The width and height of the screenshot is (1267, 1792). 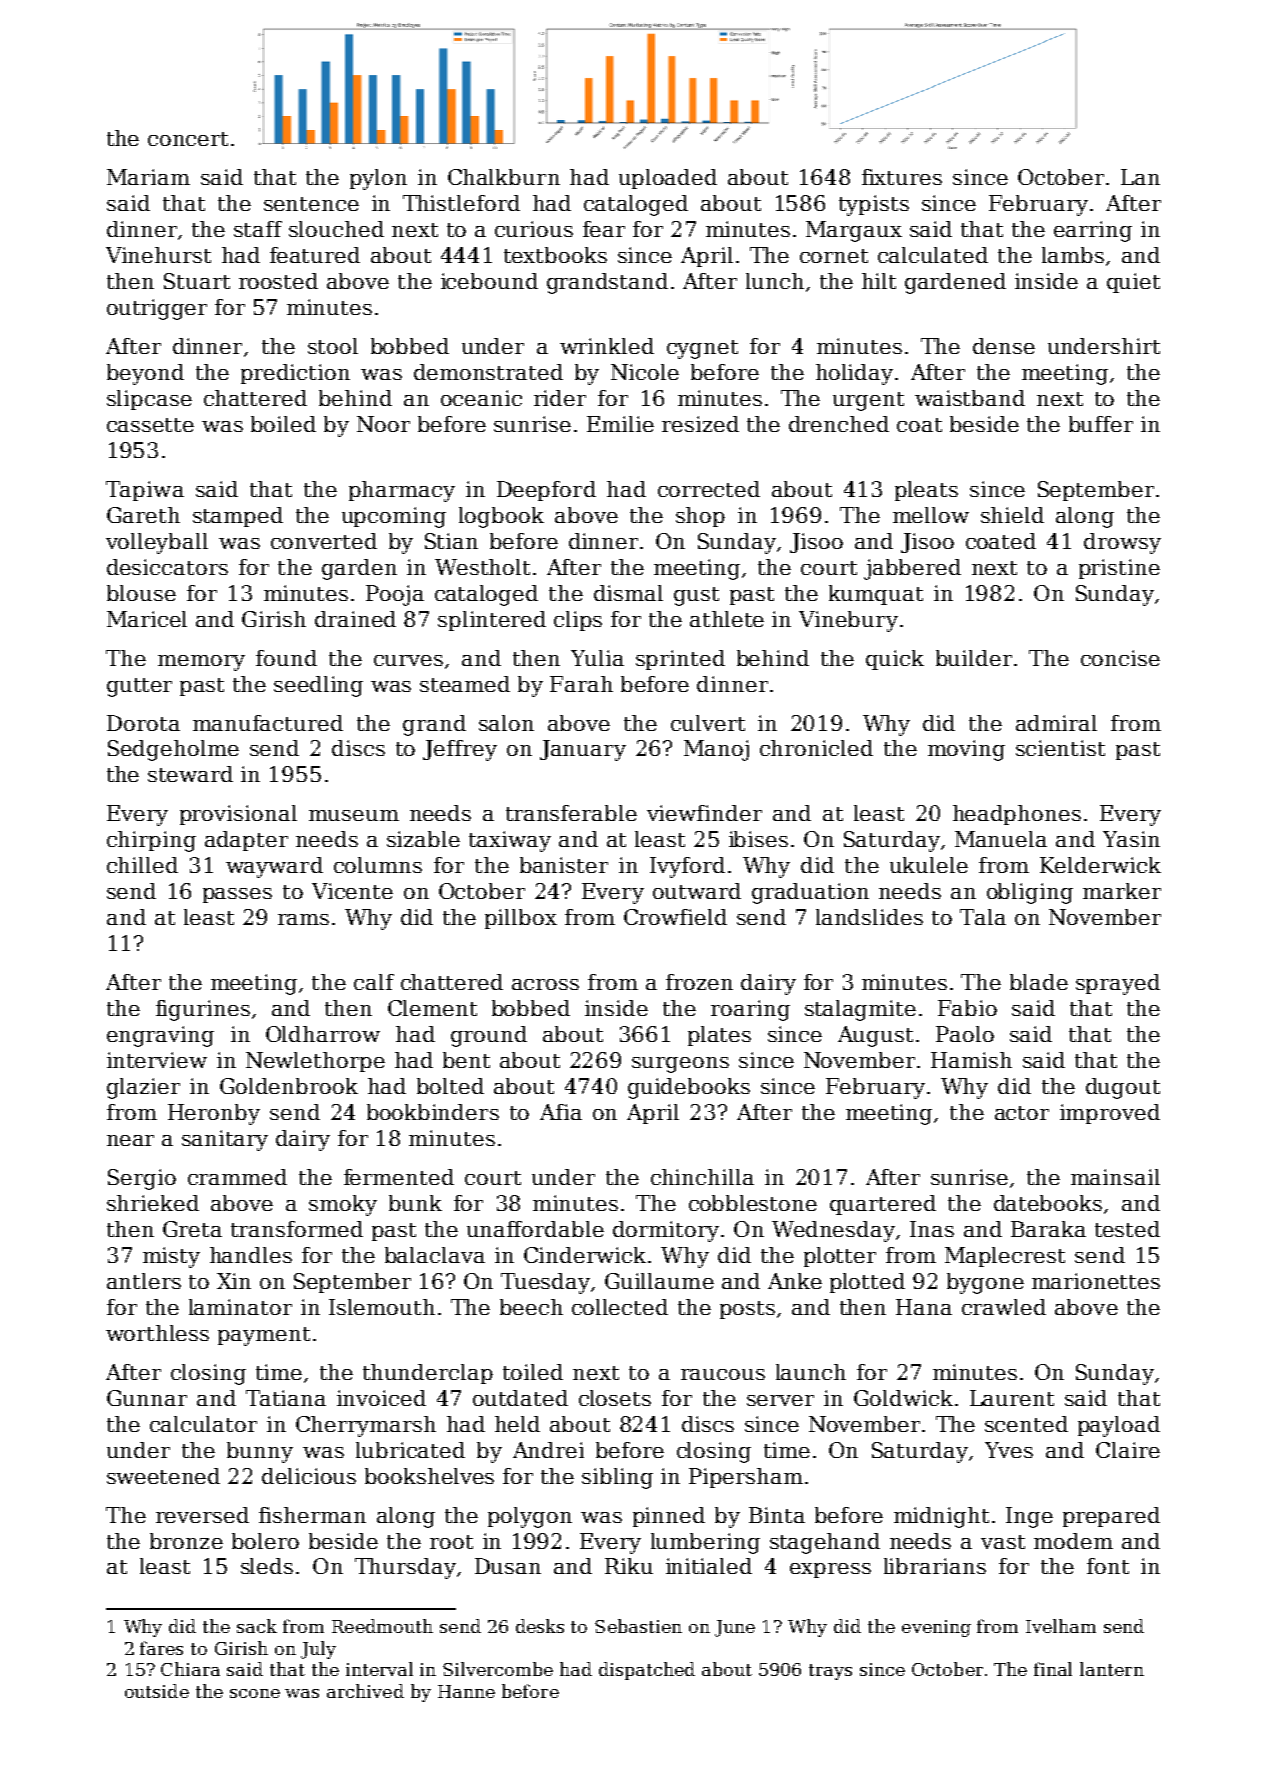 What do you see at coordinates (970, 398) in the screenshot?
I see `waistband` at bounding box center [970, 398].
